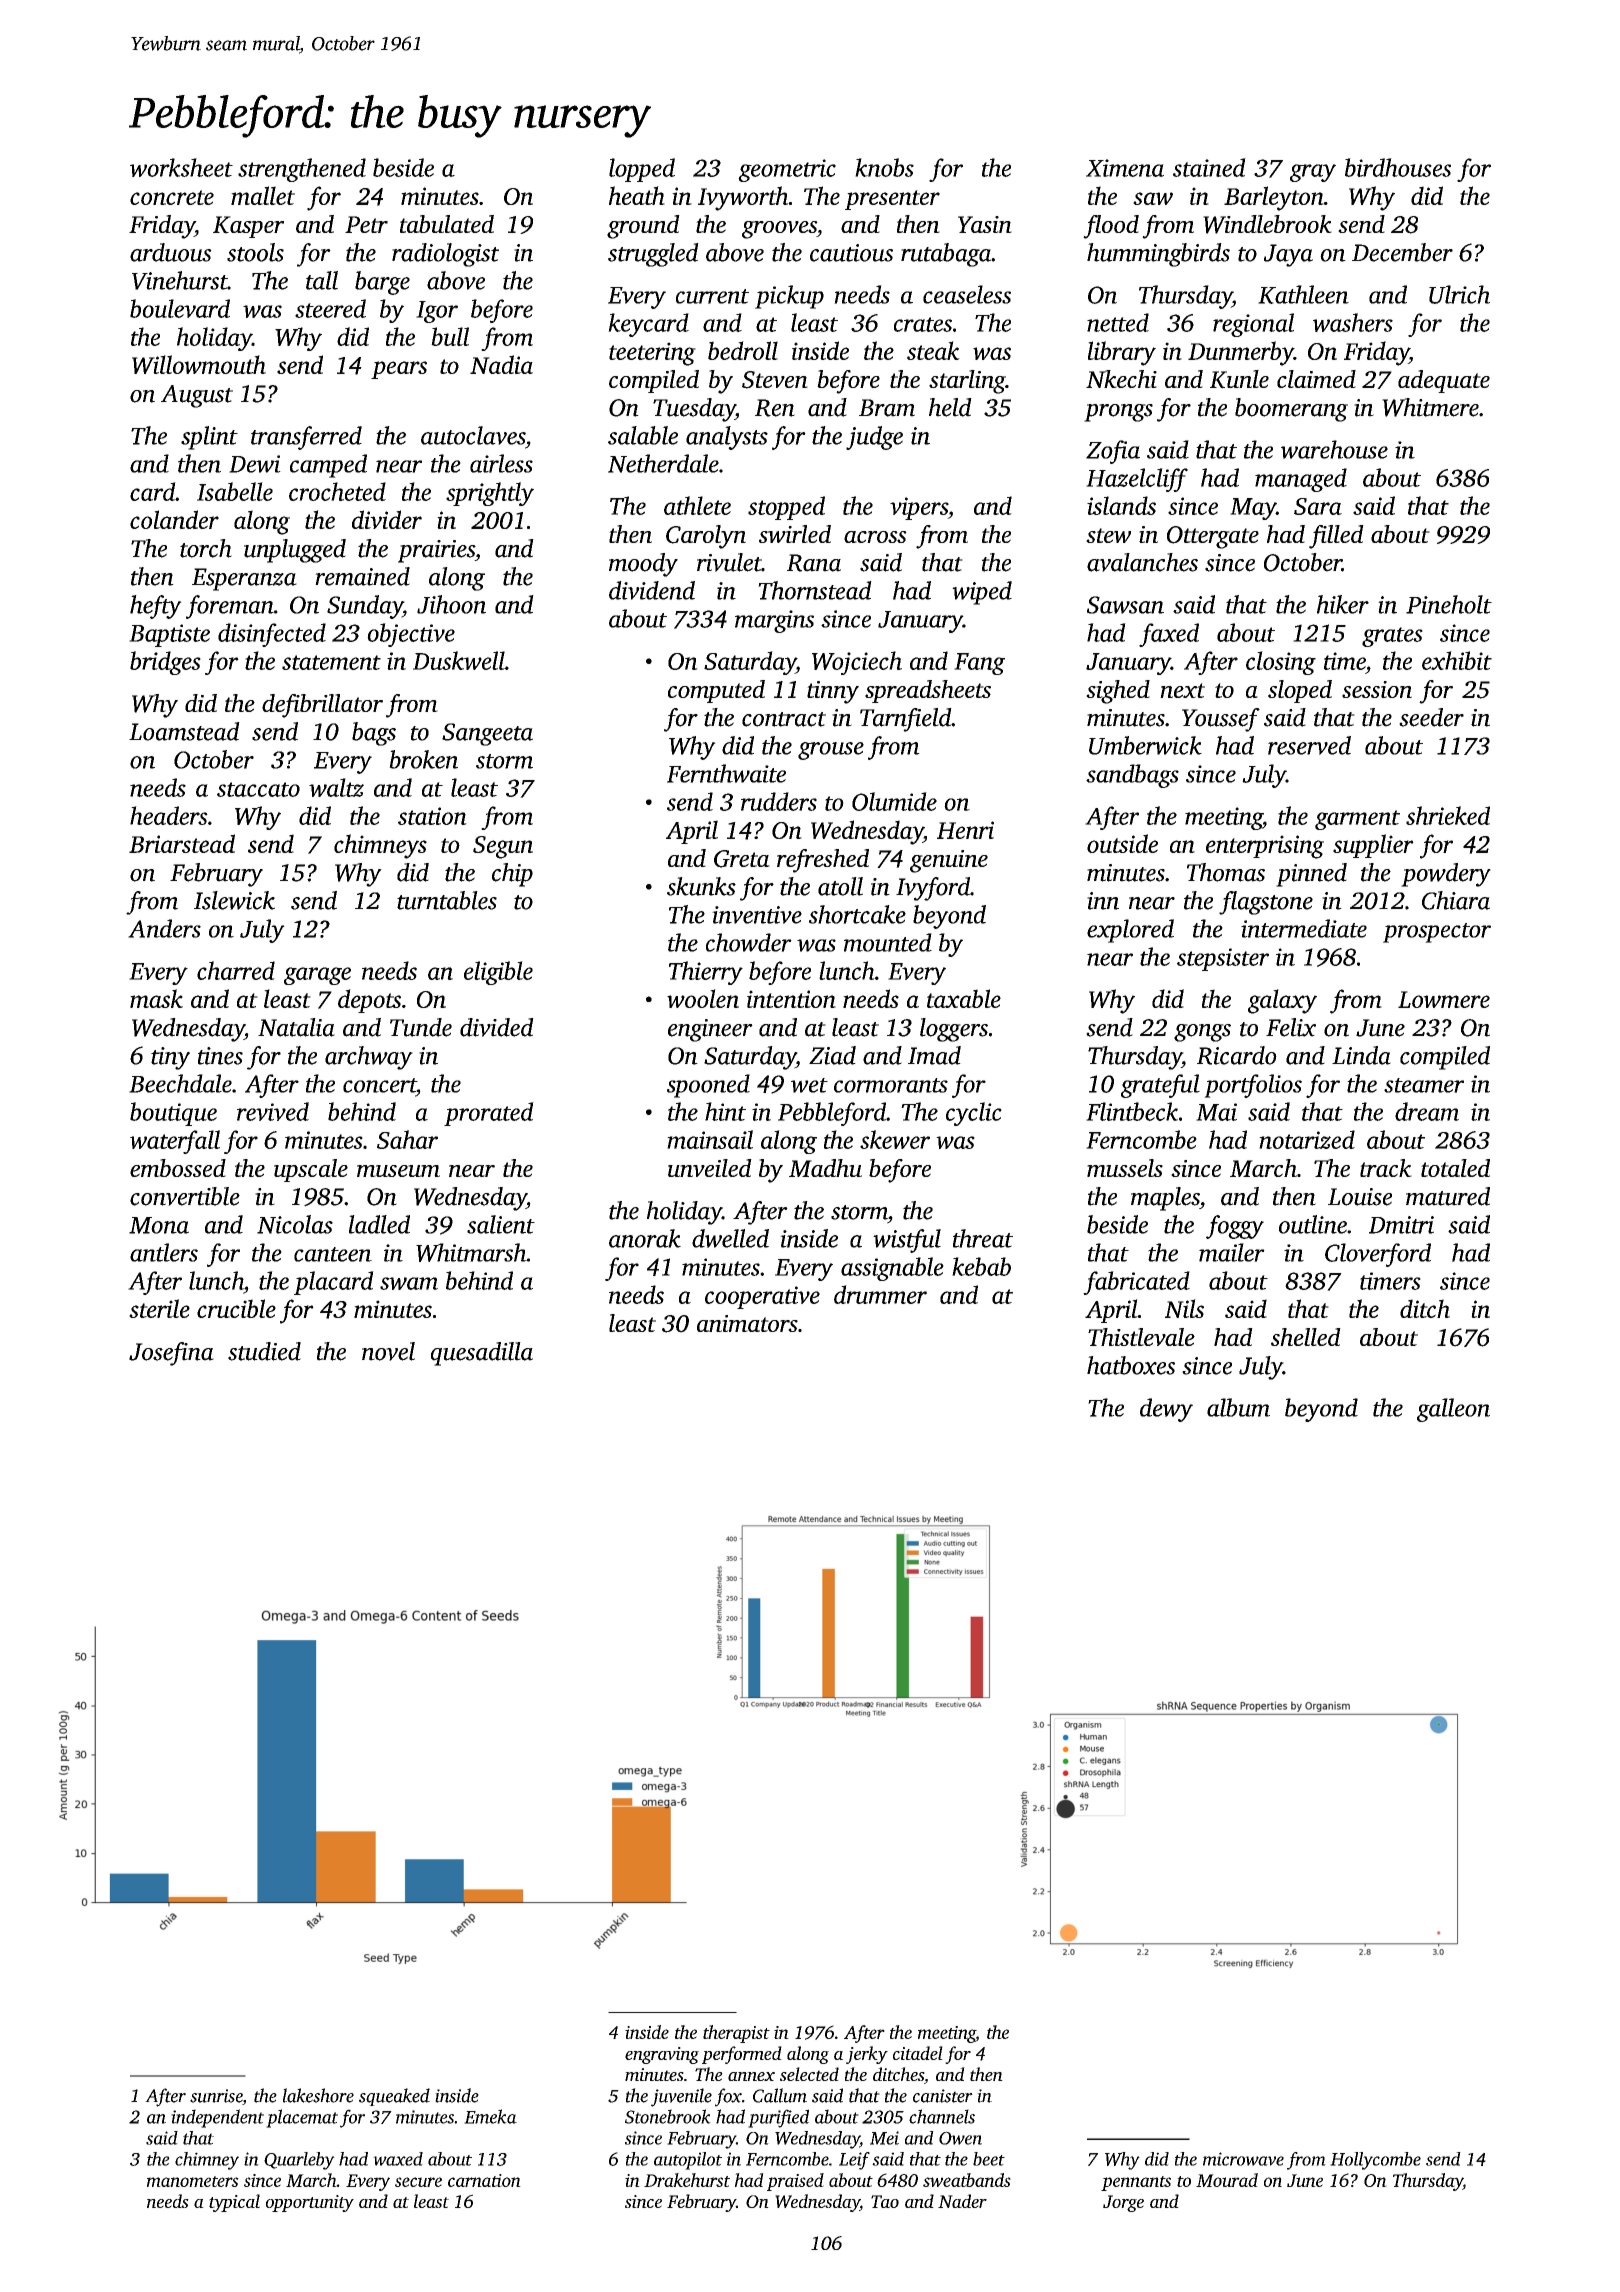  Describe the element at coordinates (330, 308) in the screenshot. I see `steered` at that location.
